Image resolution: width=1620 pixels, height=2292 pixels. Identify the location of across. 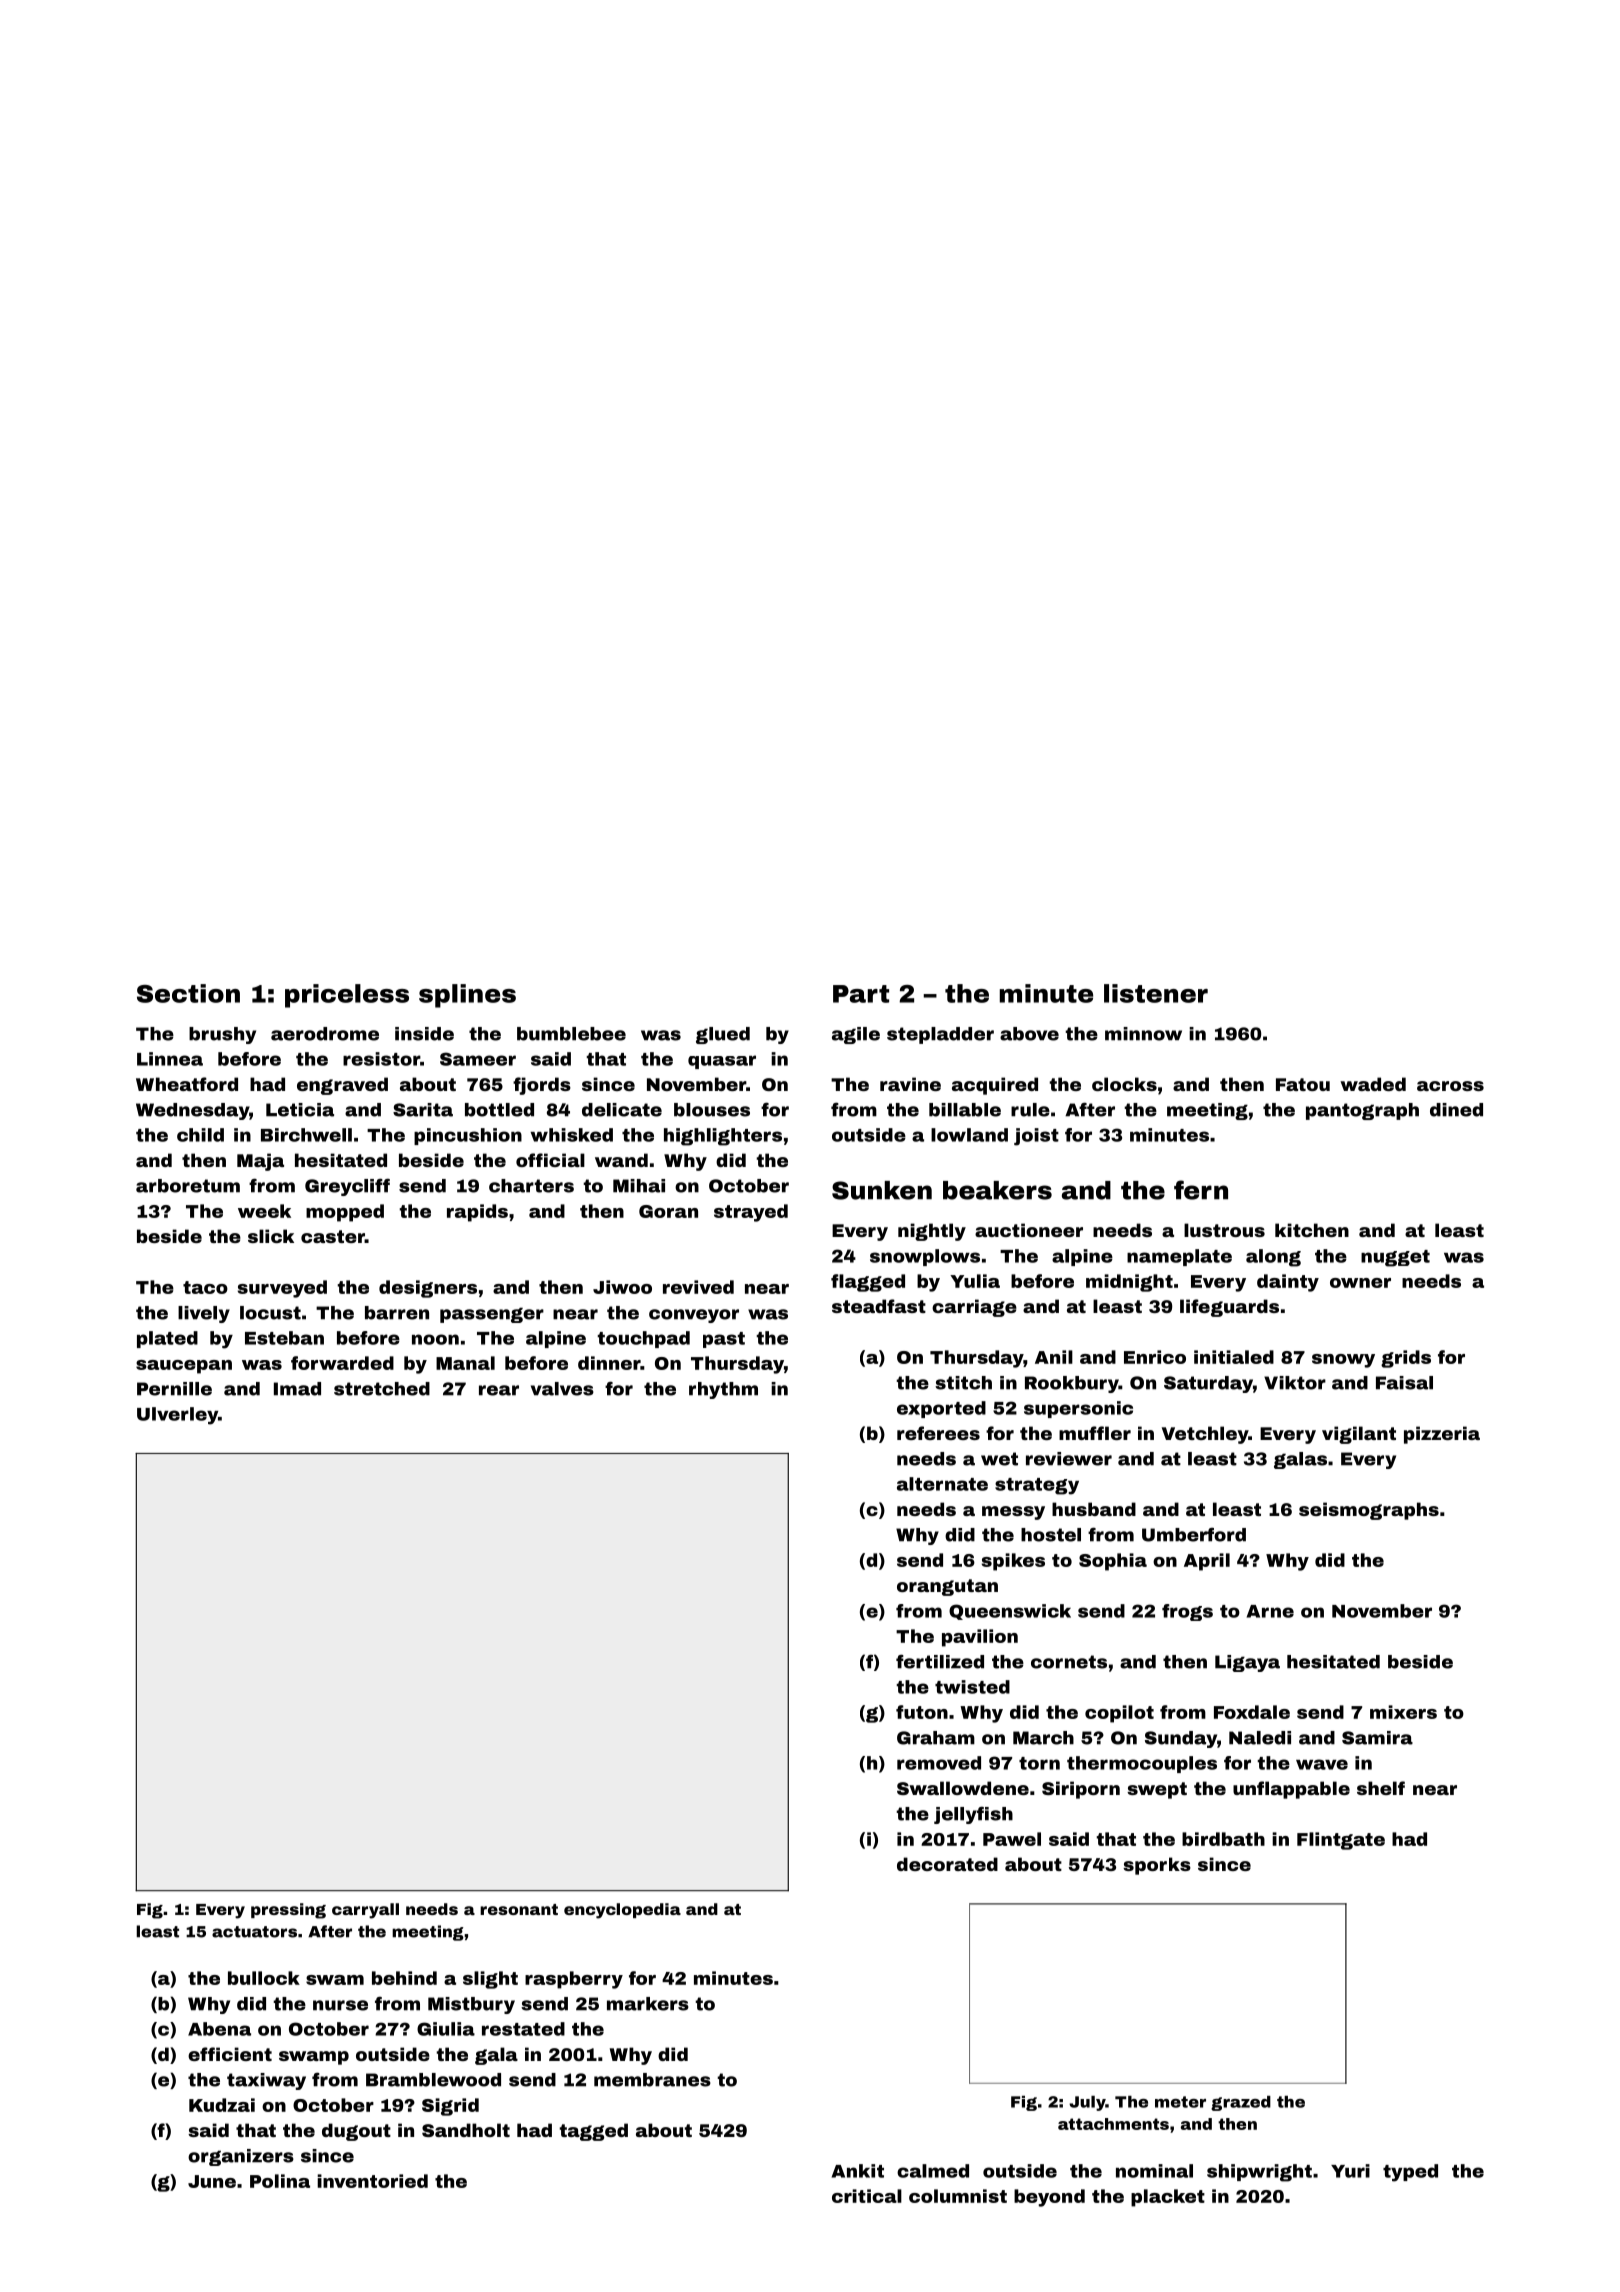
(1450, 1086).
